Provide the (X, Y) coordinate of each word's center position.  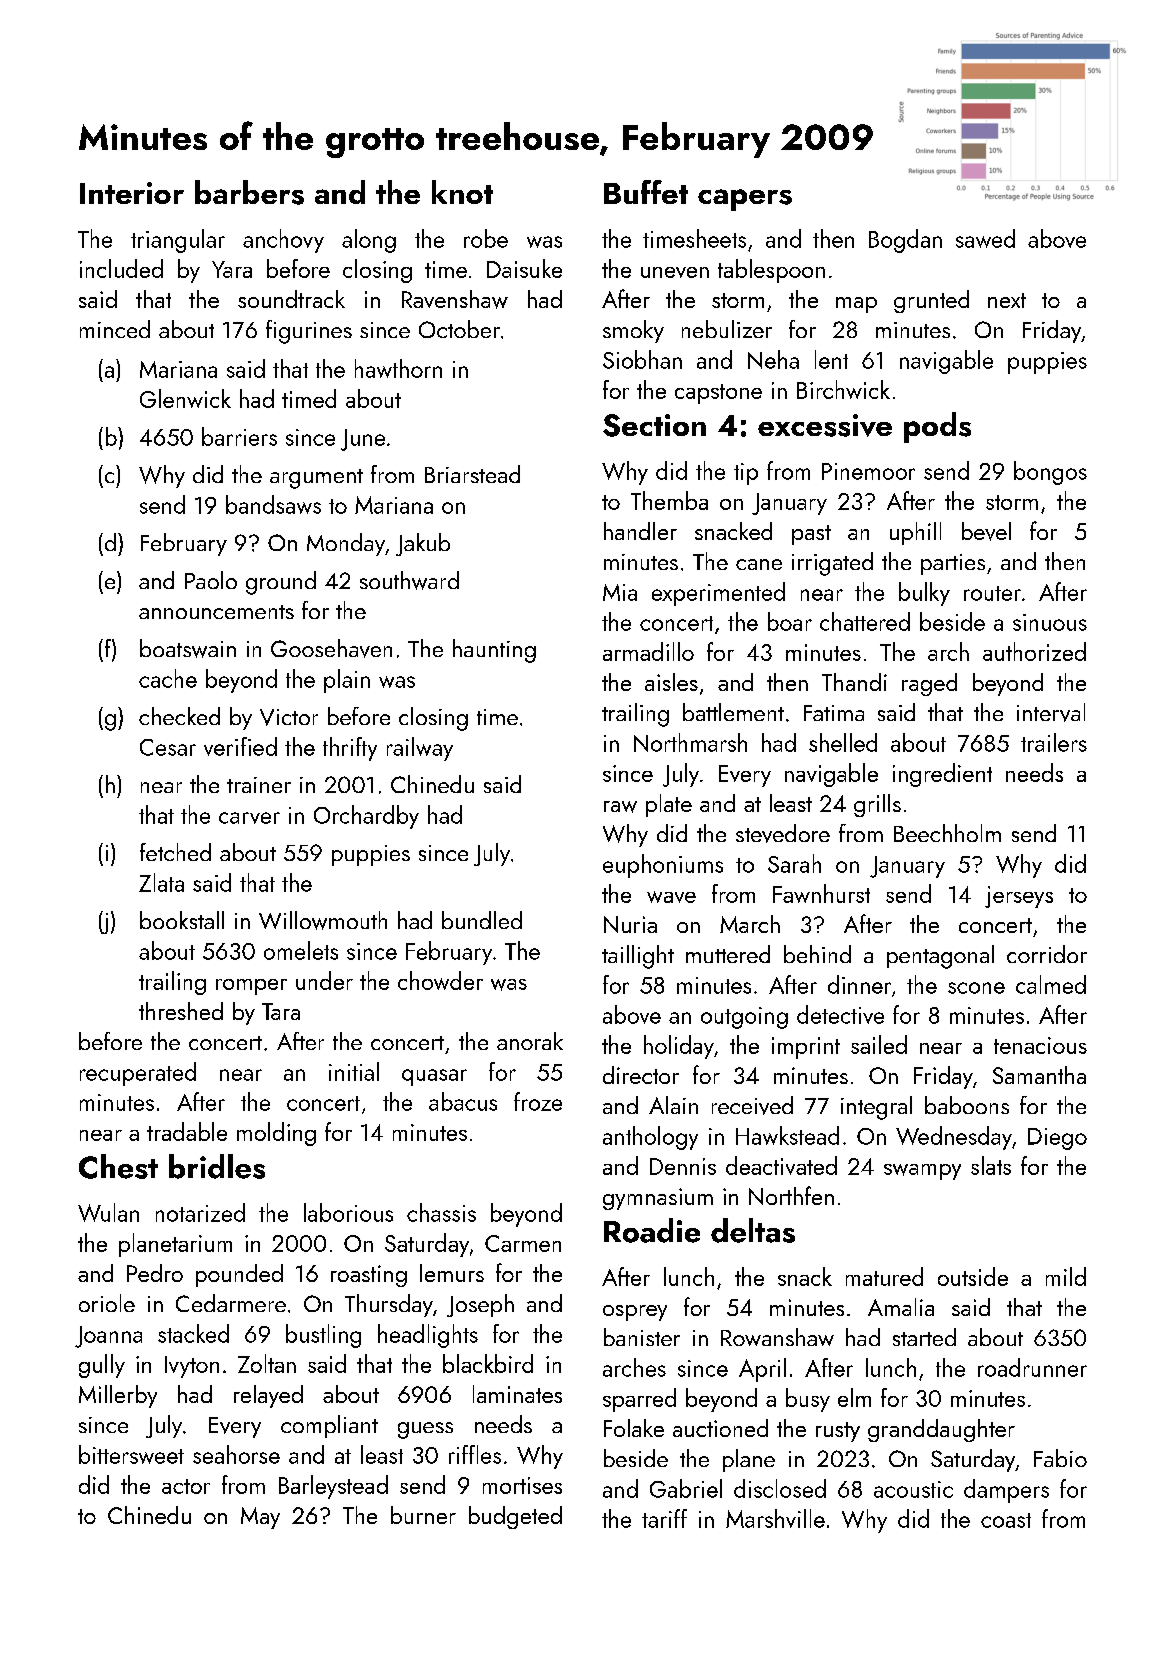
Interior (132, 193)
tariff (664, 1518)
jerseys (1019, 897)
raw (620, 807)
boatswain (188, 648)
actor (186, 1486)
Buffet (646, 192)
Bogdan (905, 241)
